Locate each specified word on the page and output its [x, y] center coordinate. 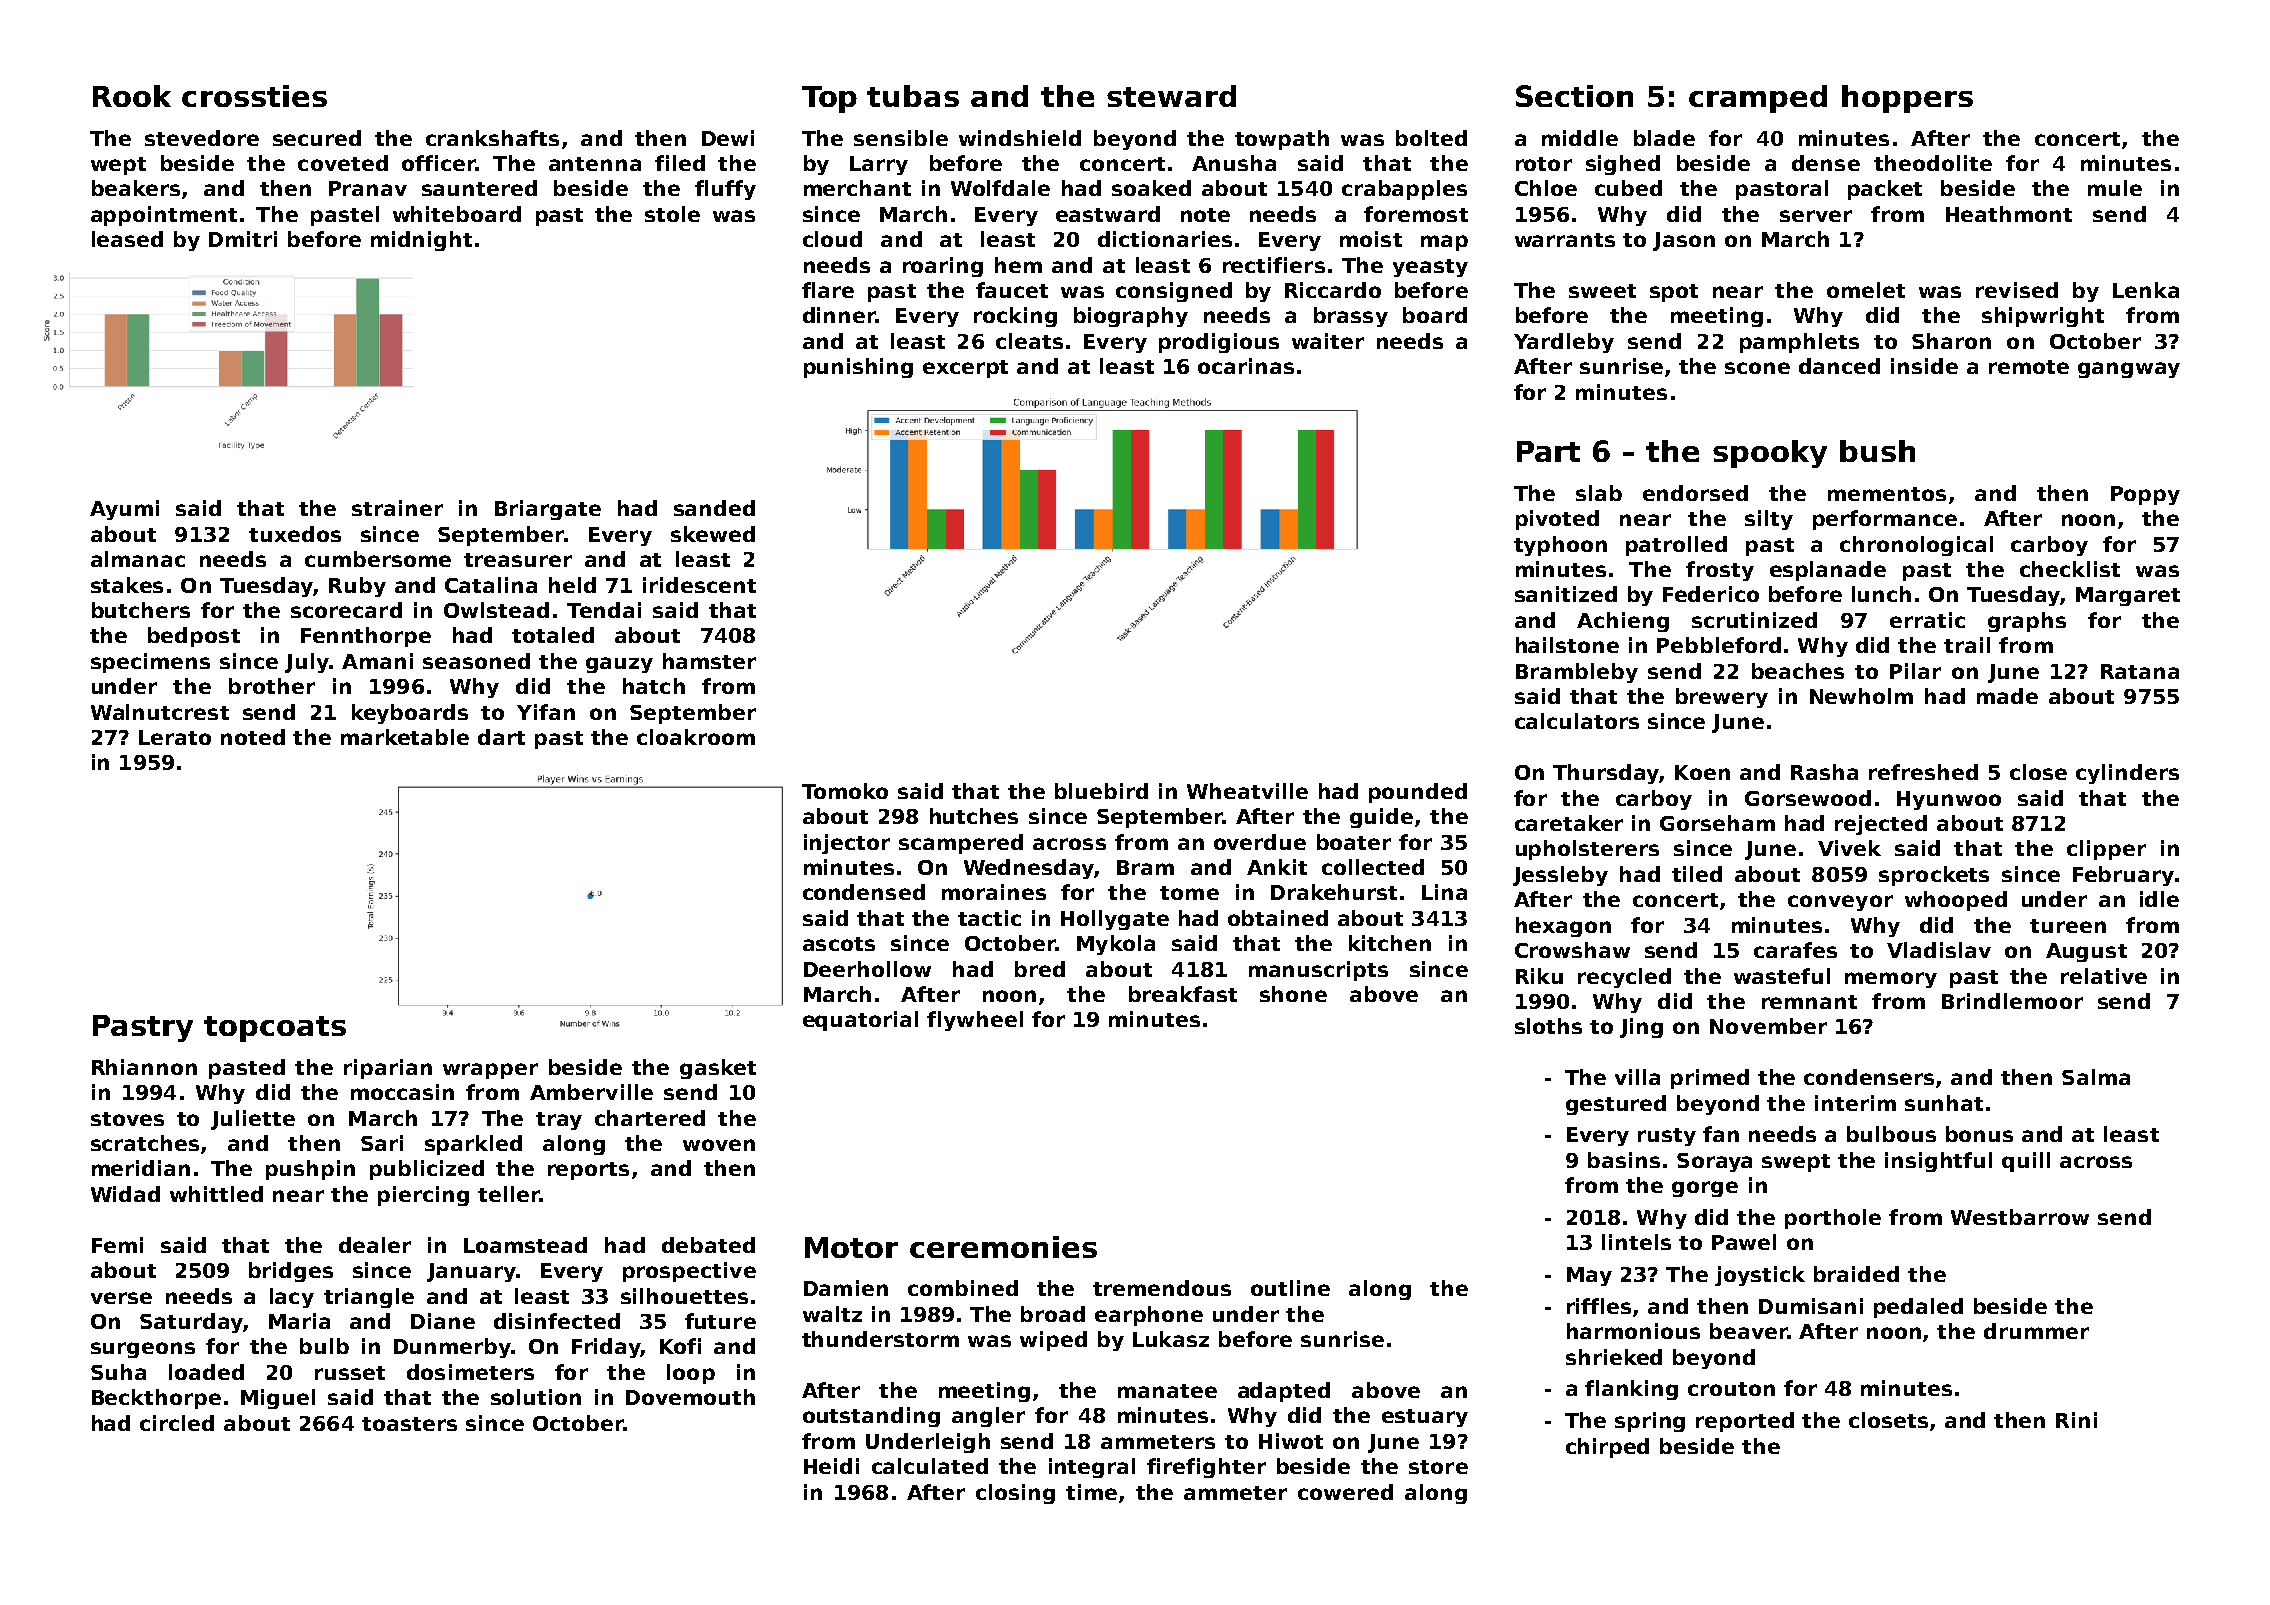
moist [1371, 239]
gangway [2129, 370]
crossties [254, 96]
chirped [1607, 1448]
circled [177, 1423]
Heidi [831, 1466]
